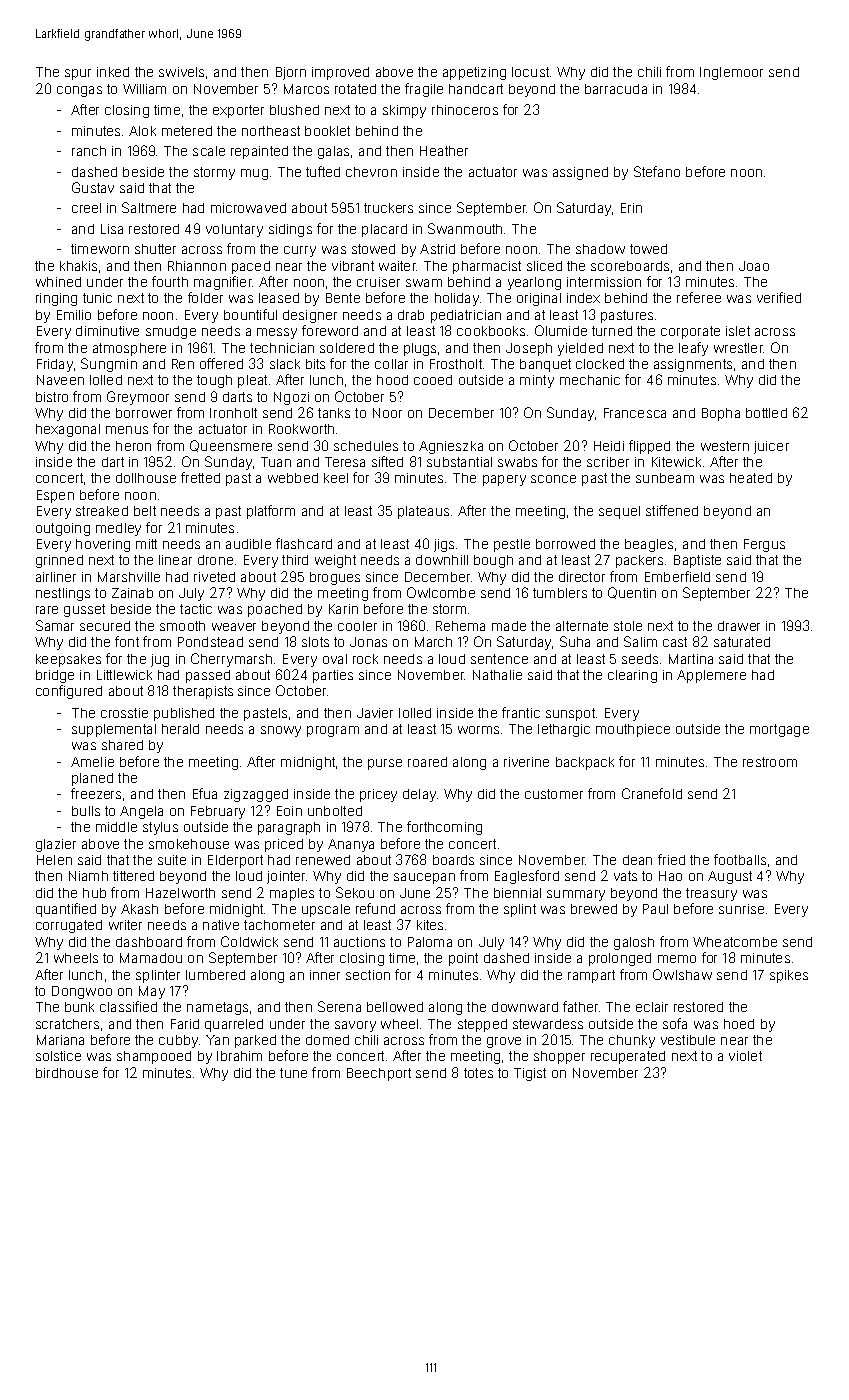  Describe the element at coordinates (92, 762) in the document. I see `Amelie` at that location.
